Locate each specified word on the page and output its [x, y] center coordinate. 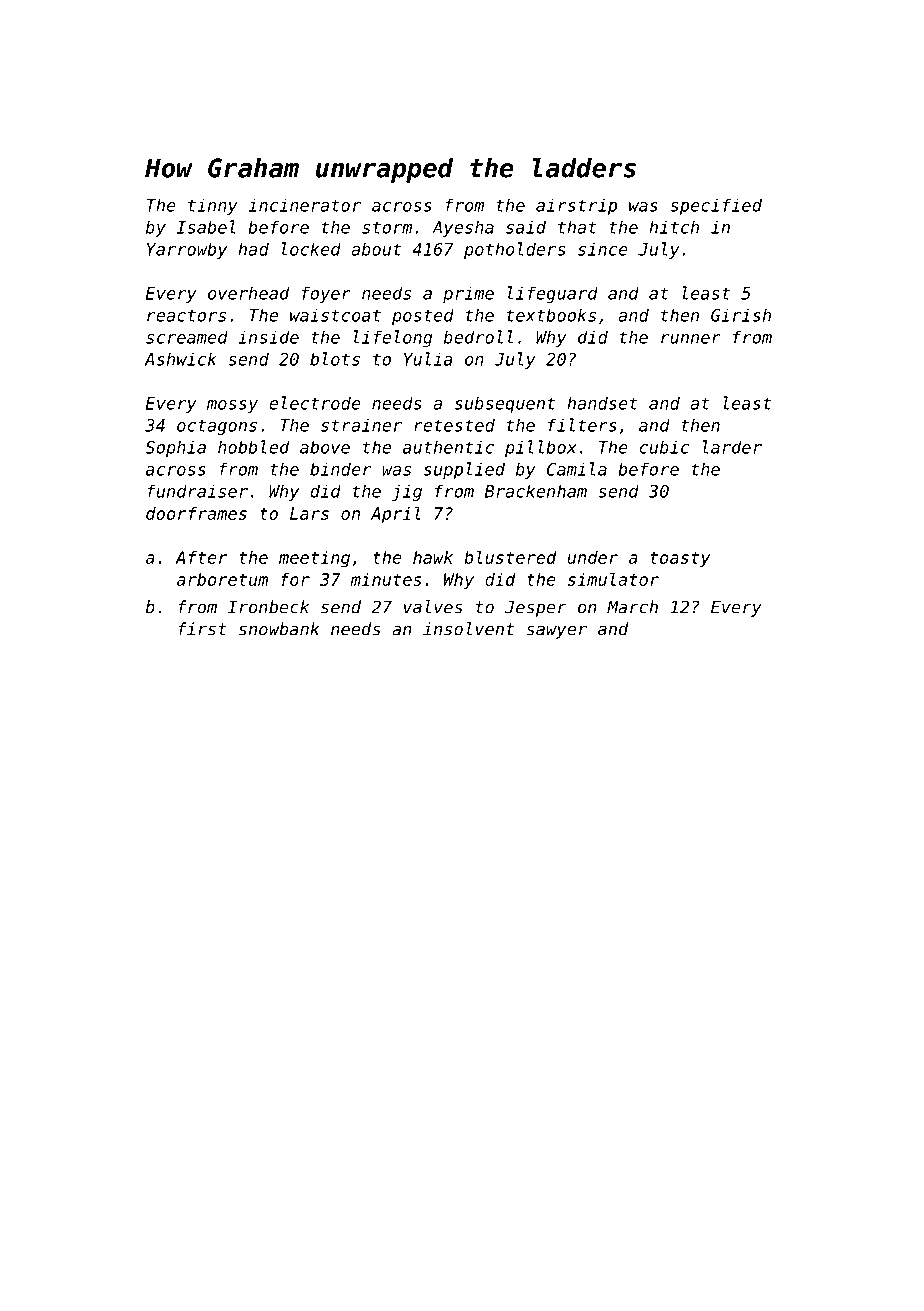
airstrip [576, 206]
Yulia [428, 359]
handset [602, 403]
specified [716, 206]
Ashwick [180, 359]
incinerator [305, 205]
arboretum [222, 579]
